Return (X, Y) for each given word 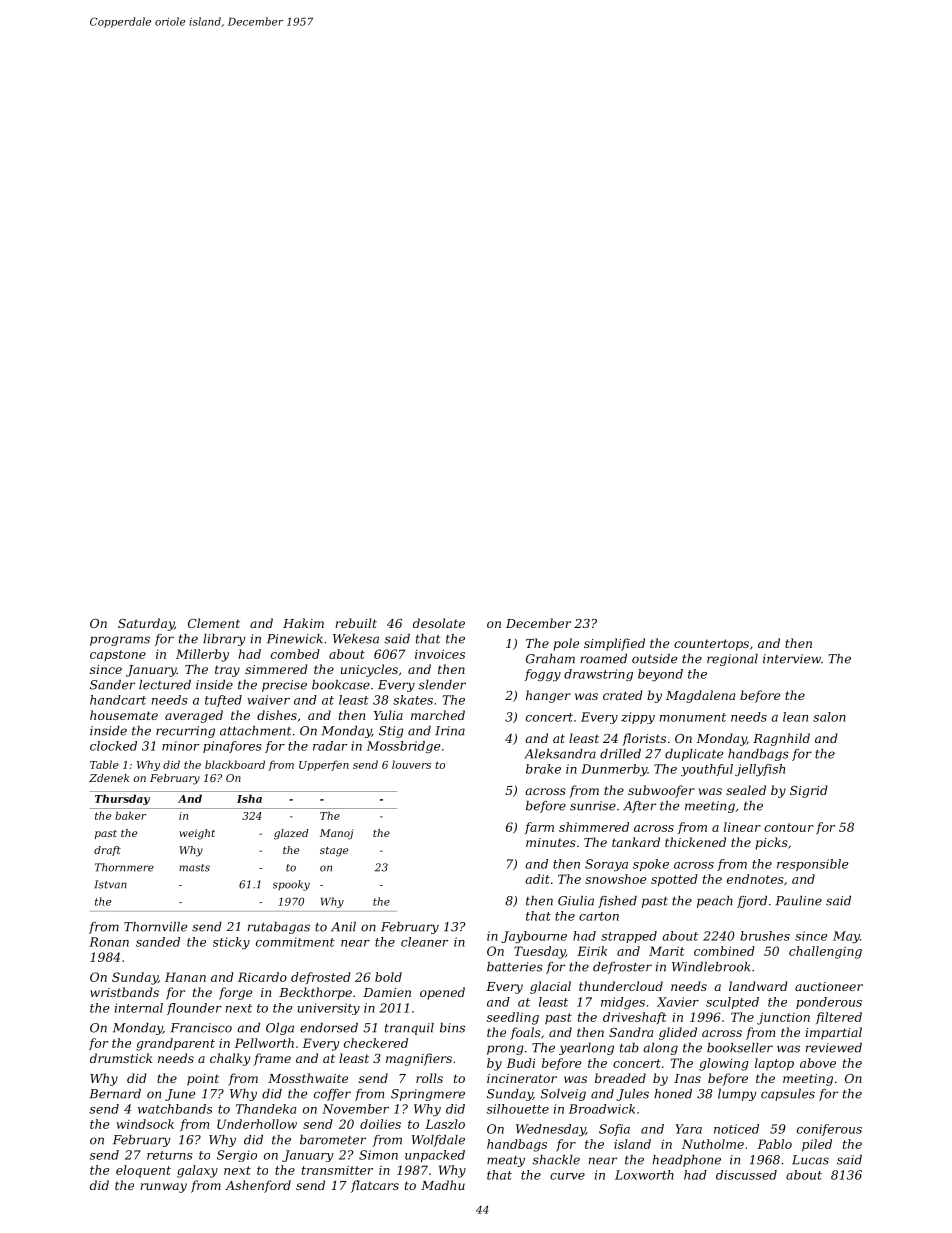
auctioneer (829, 986)
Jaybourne (534, 937)
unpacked (435, 1156)
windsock (145, 1124)
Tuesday (539, 952)
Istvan (110, 884)
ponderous (829, 1003)
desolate (439, 623)
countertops (711, 645)
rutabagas (279, 928)
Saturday (146, 624)
